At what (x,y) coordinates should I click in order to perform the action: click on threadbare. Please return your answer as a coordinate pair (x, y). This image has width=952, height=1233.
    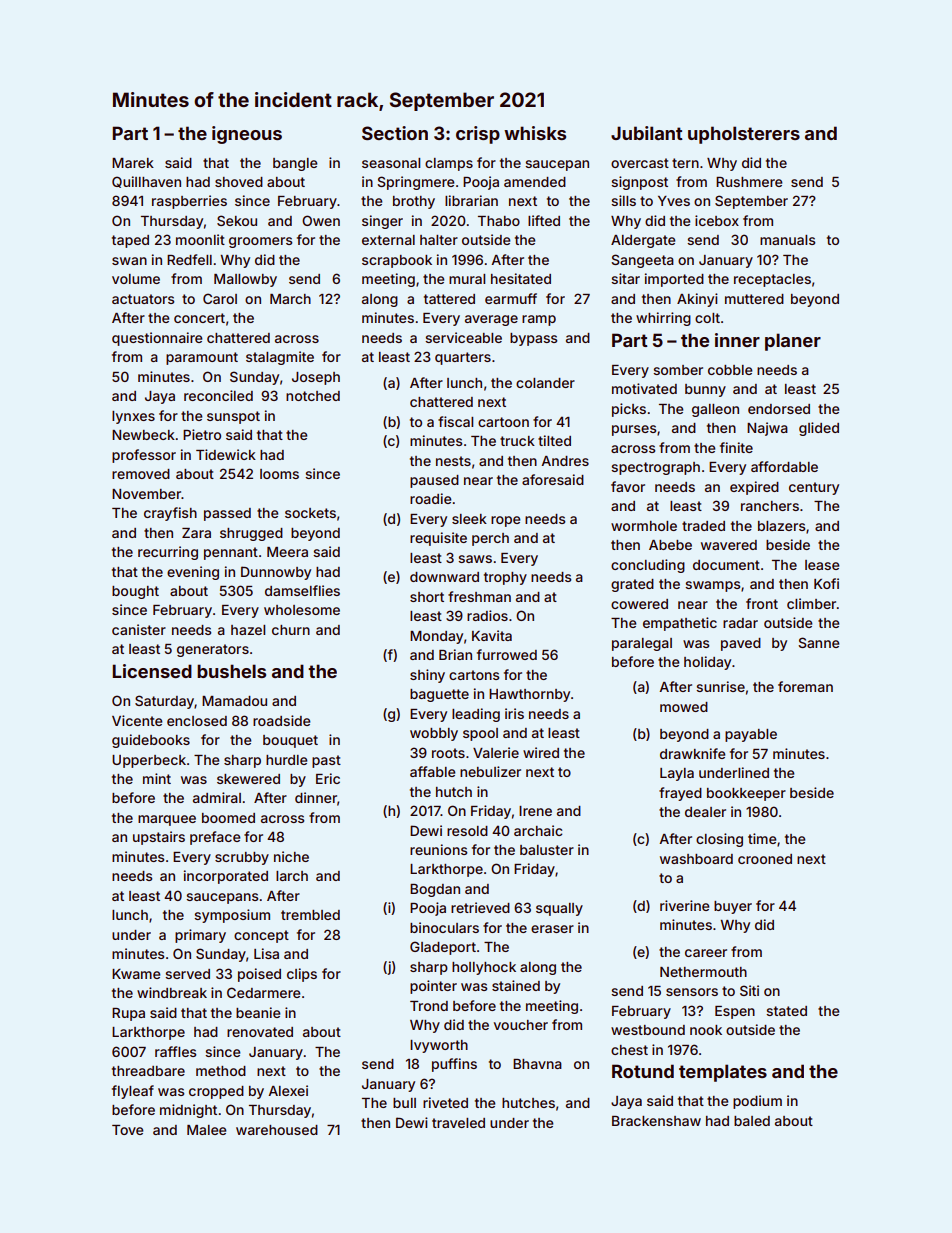
    Looking at the image, I should click on (148, 1071).
